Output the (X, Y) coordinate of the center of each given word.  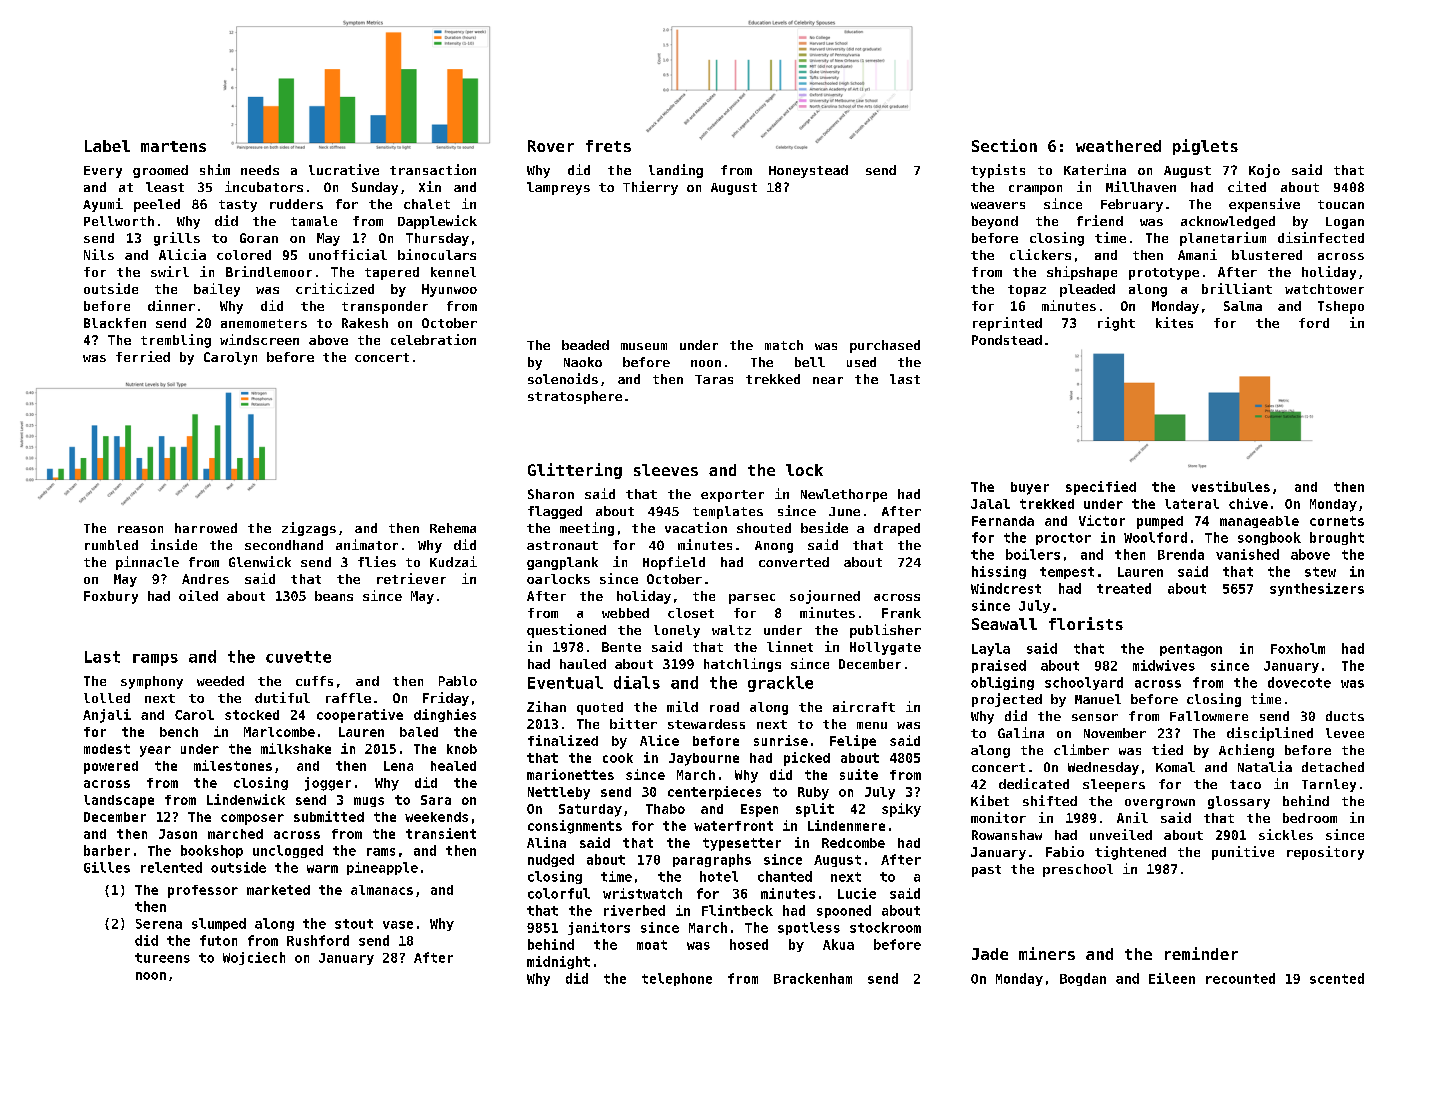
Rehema (453, 528)
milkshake (296, 748)
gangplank (562, 563)
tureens (162, 958)
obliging (1002, 683)
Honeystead (808, 171)
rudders (296, 204)
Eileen (1172, 978)
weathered (1118, 146)
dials (637, 682)
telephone (677, 979)
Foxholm (1298, 648)
